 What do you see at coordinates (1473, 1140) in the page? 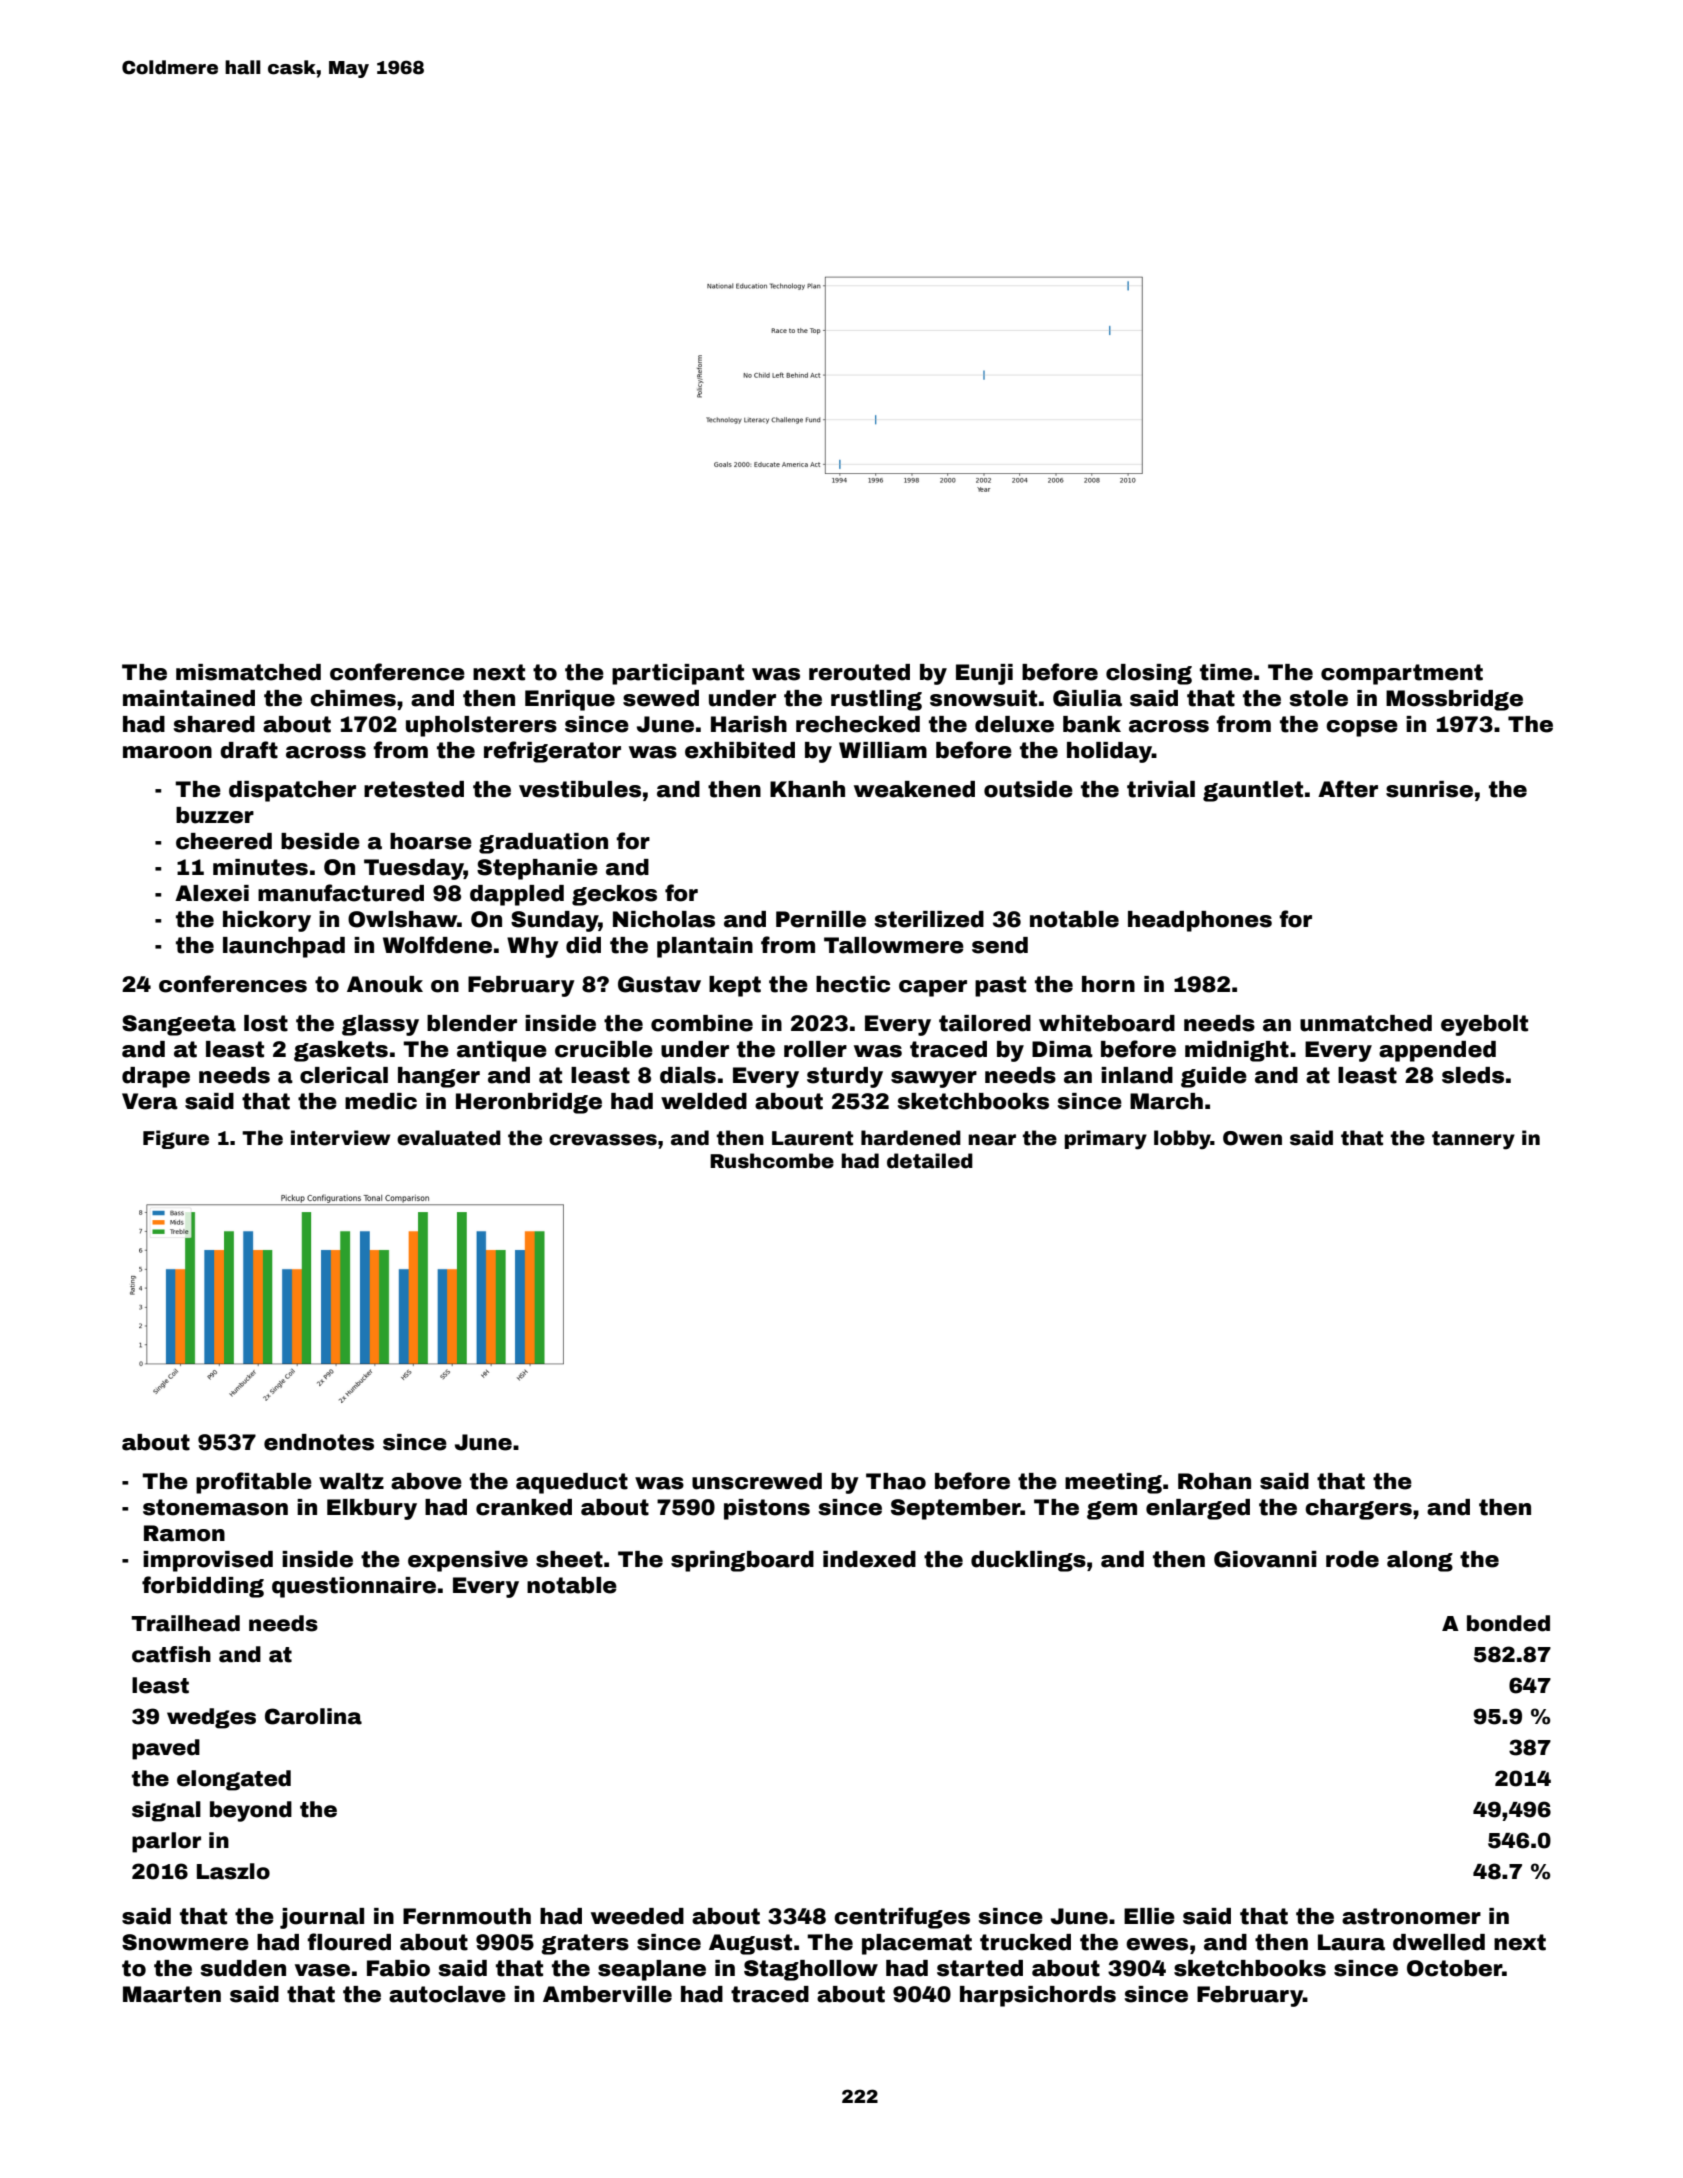
I see `tannery` at bounding box center [1473, 1140].
